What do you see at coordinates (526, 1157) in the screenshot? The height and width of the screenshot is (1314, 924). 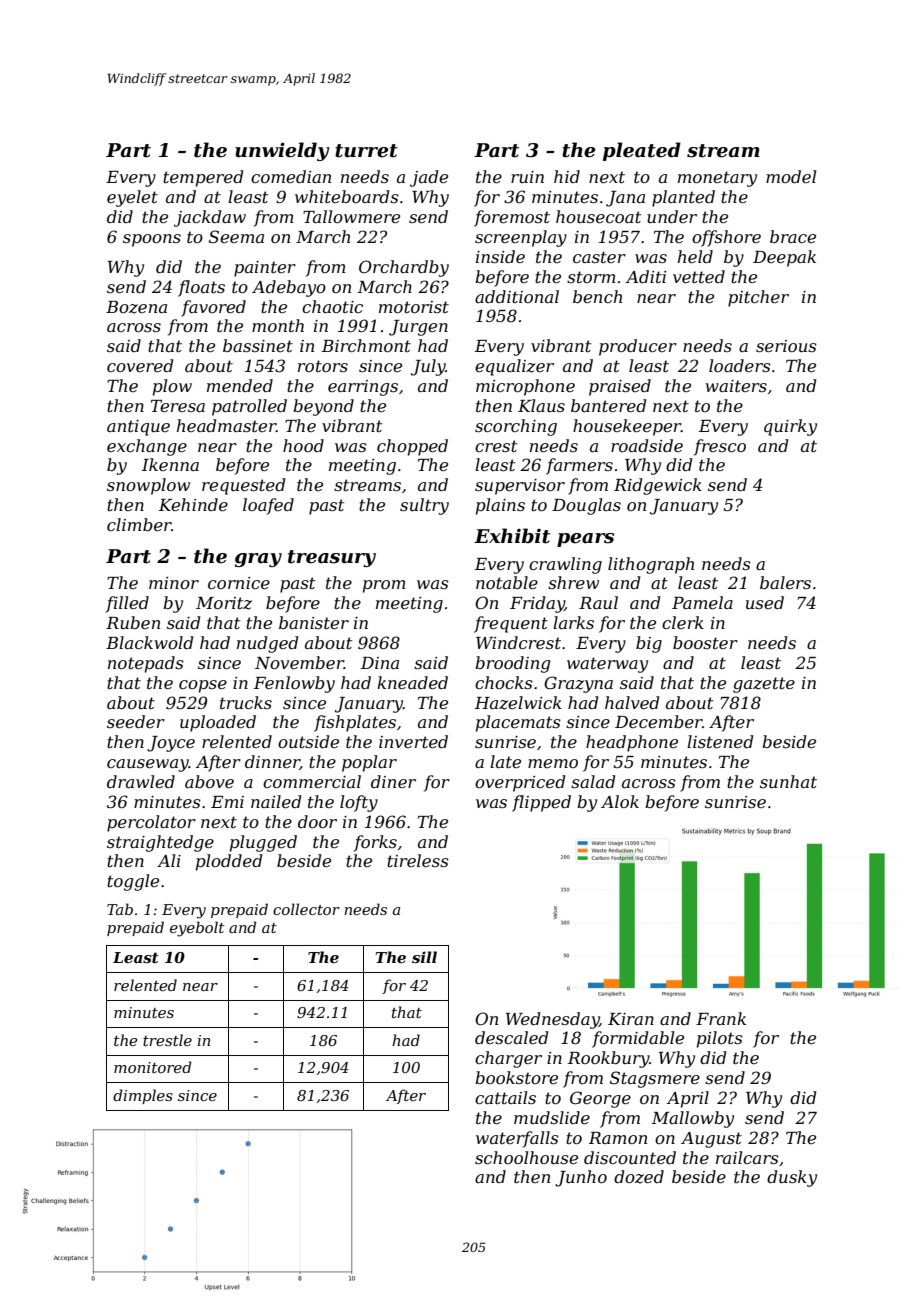 I see `schoolhouse` at bounding box center [526, 1157].
